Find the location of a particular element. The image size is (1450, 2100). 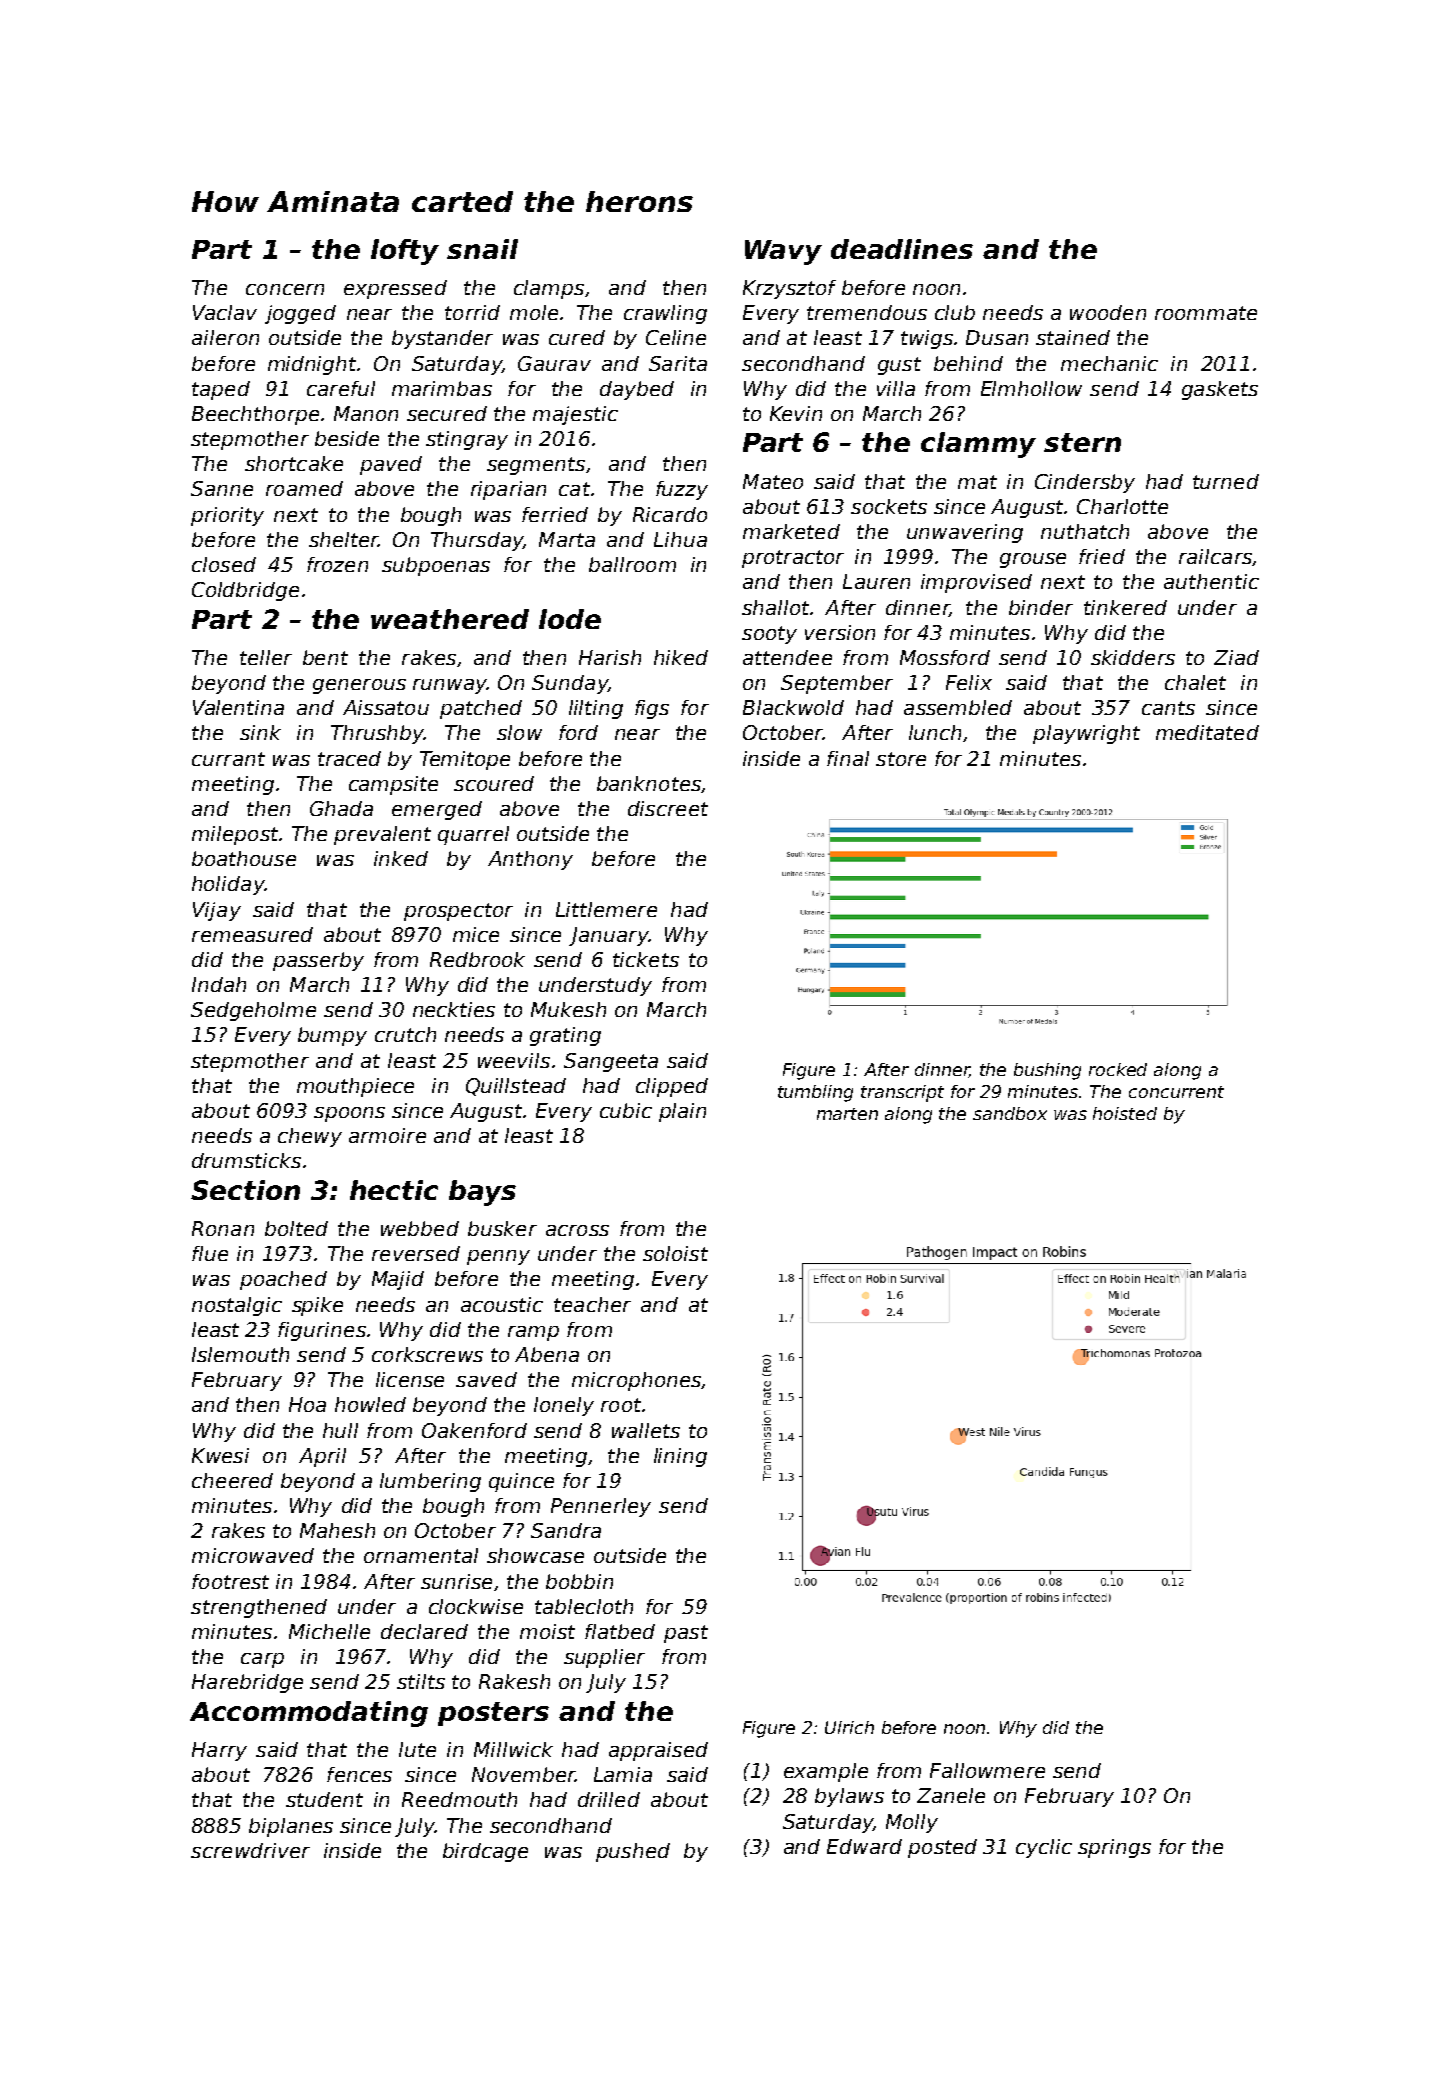

wooden is located at coordinates (1108, 312).
